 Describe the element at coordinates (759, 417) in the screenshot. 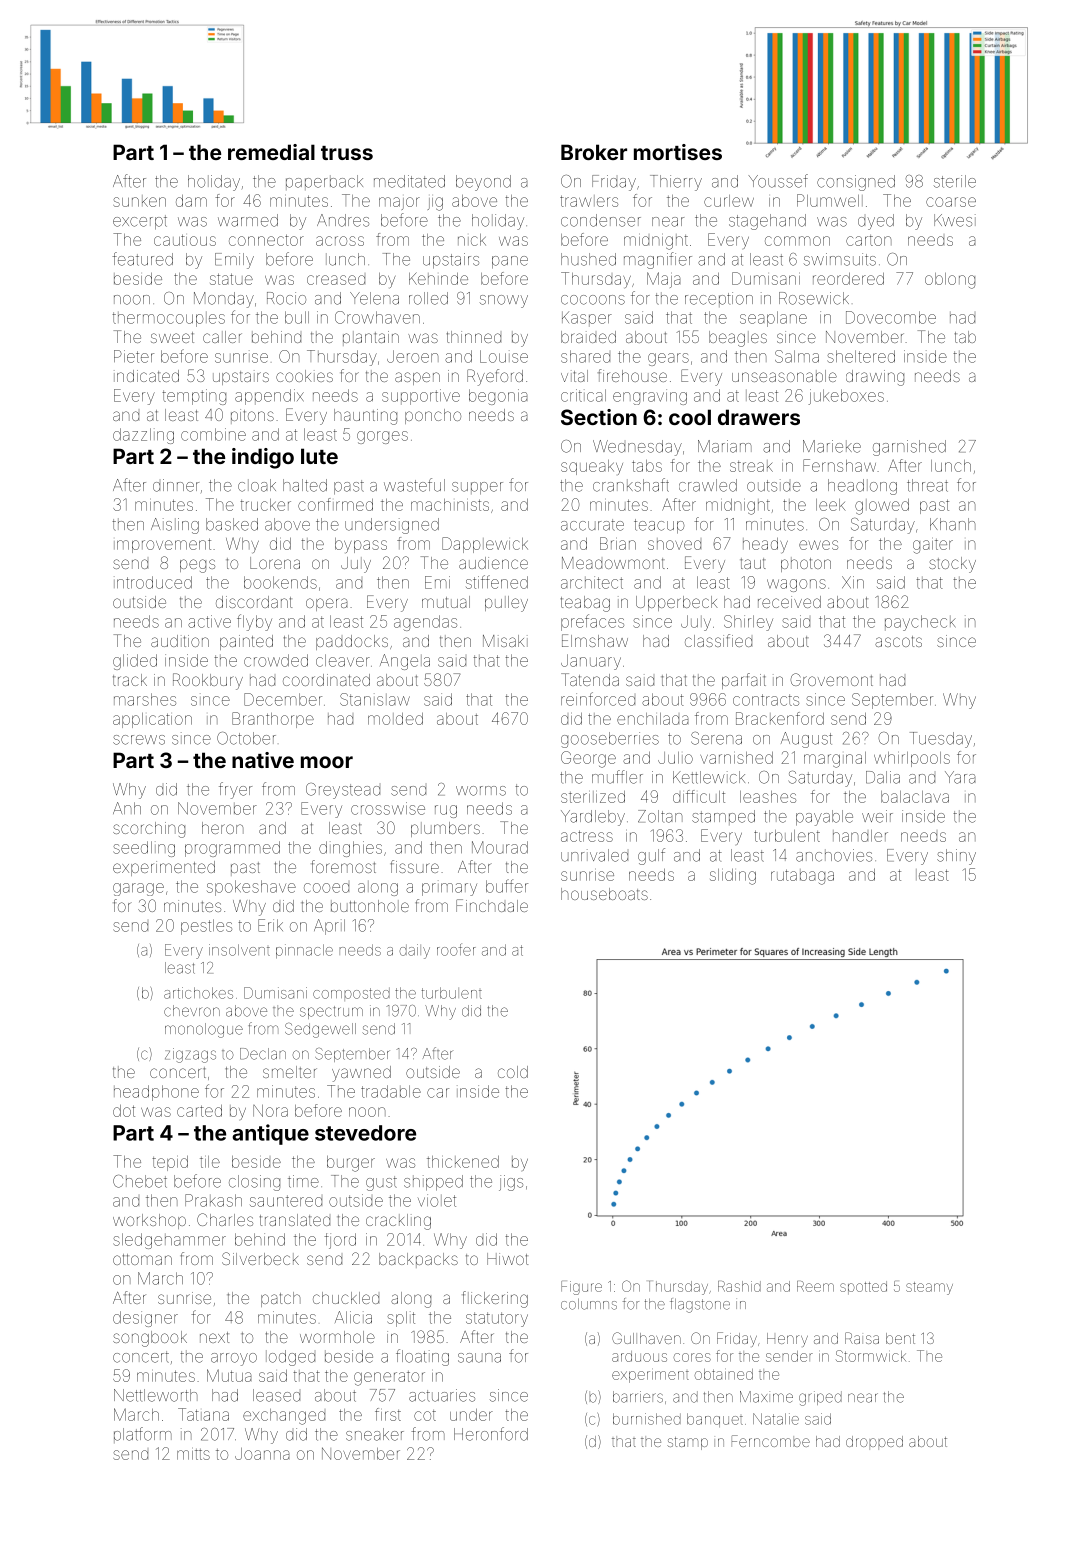

I see `drawers` at that location.
